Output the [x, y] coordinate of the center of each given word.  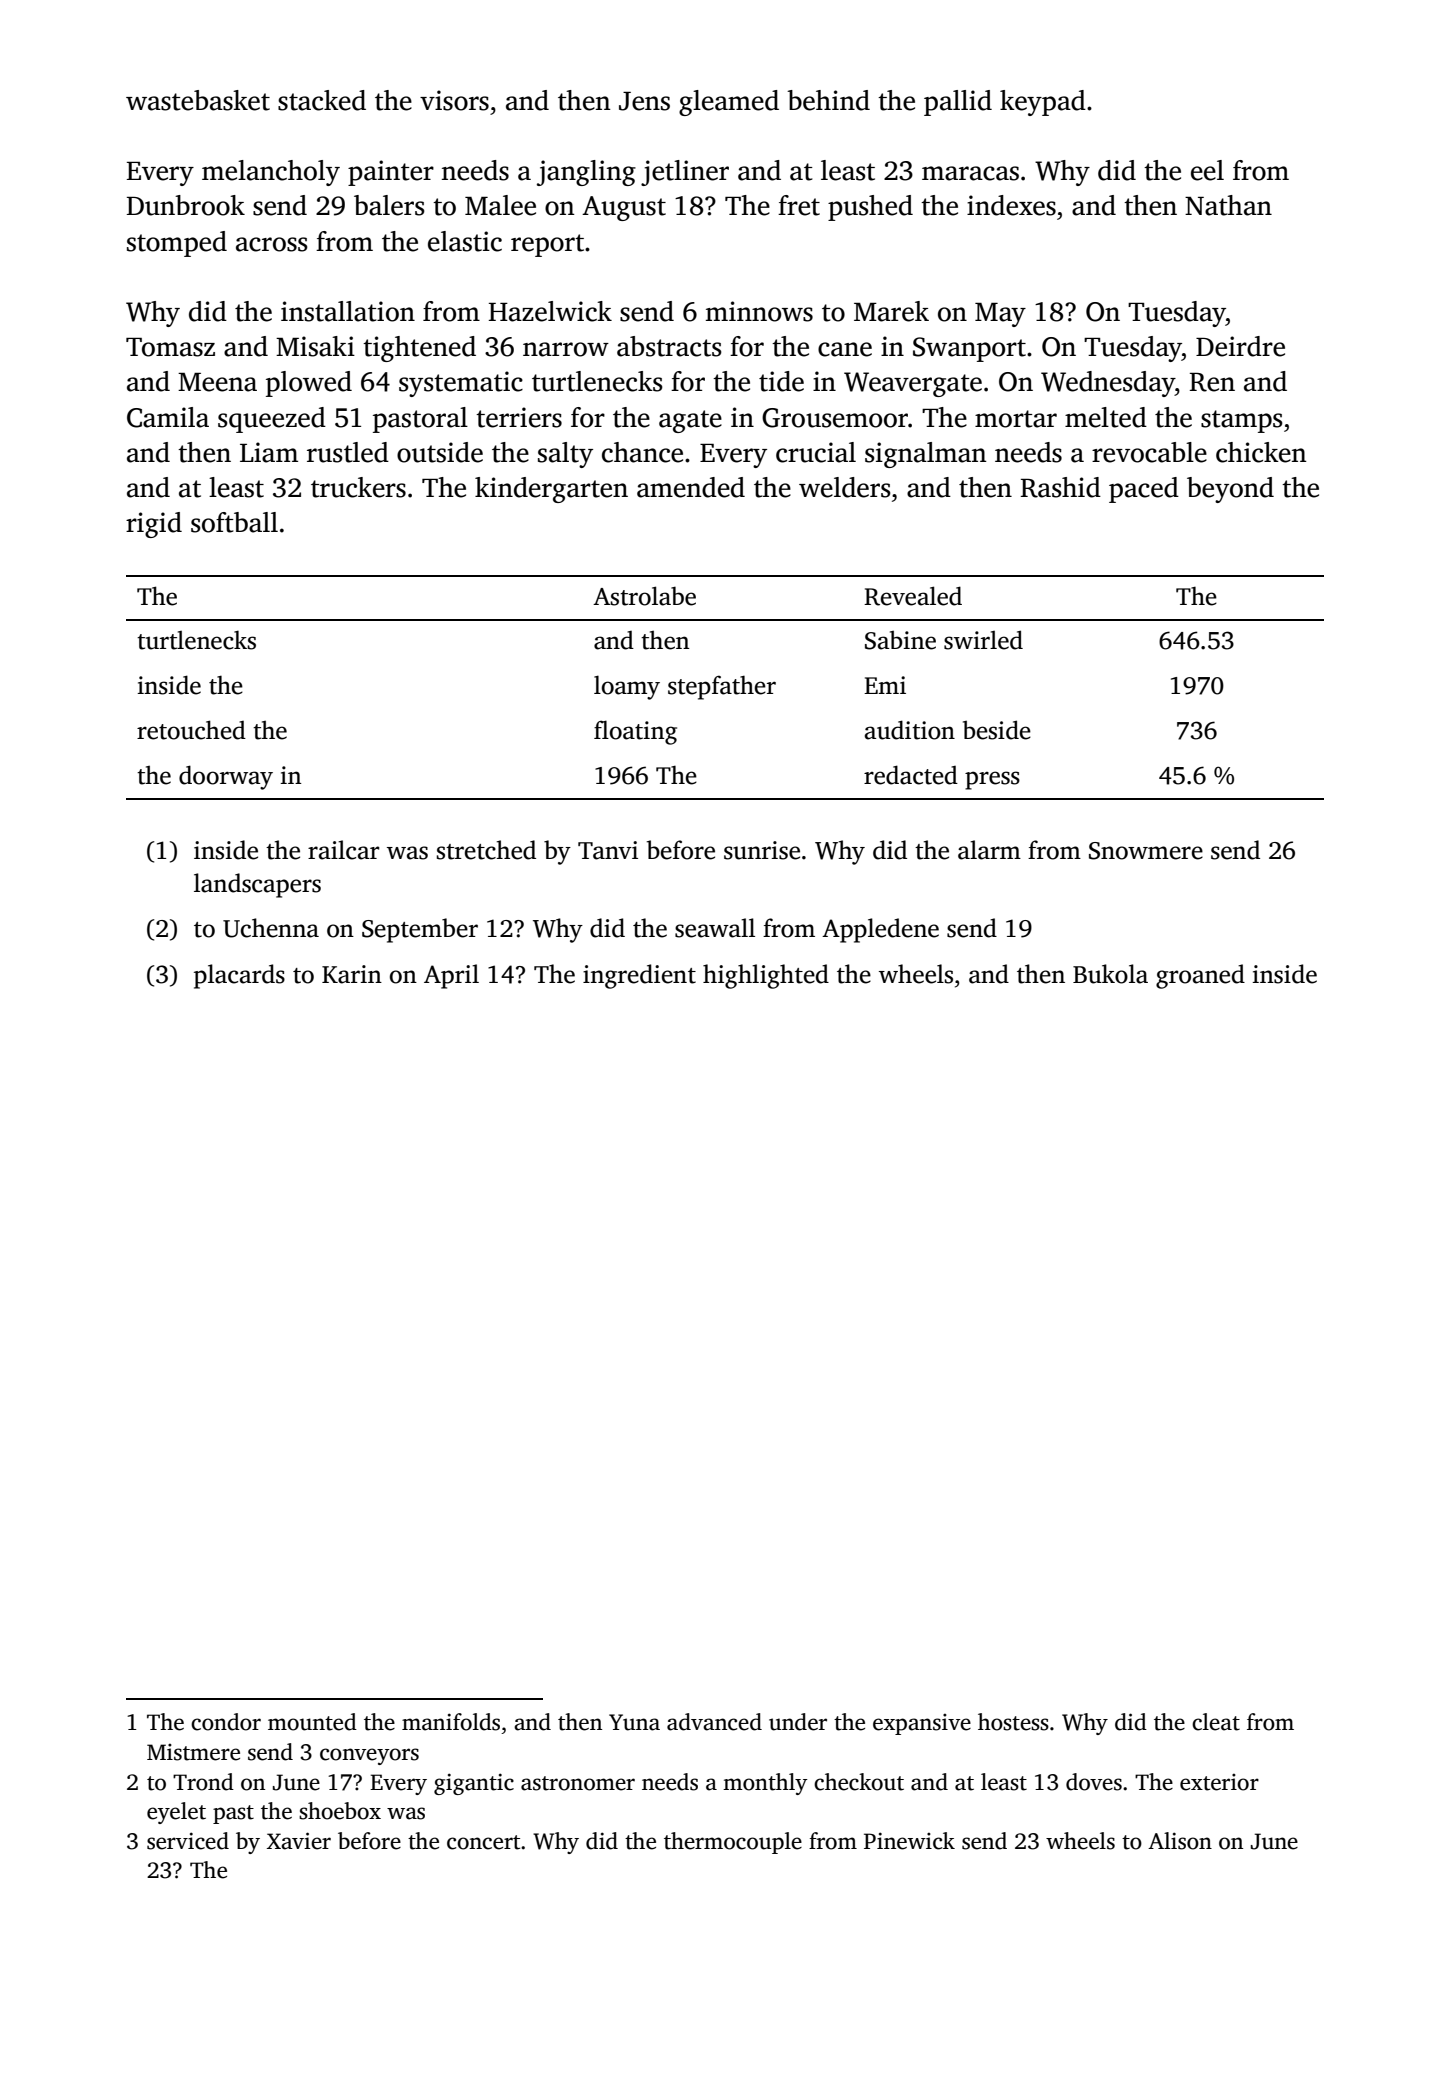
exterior [1219, 1782]
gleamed [729, 103]
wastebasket [198, 100]
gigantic [474, 1784]
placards [239, 976]
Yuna [634, 1722]
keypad [1043, 103]
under [798, 1722]
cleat [1216, 1722]
